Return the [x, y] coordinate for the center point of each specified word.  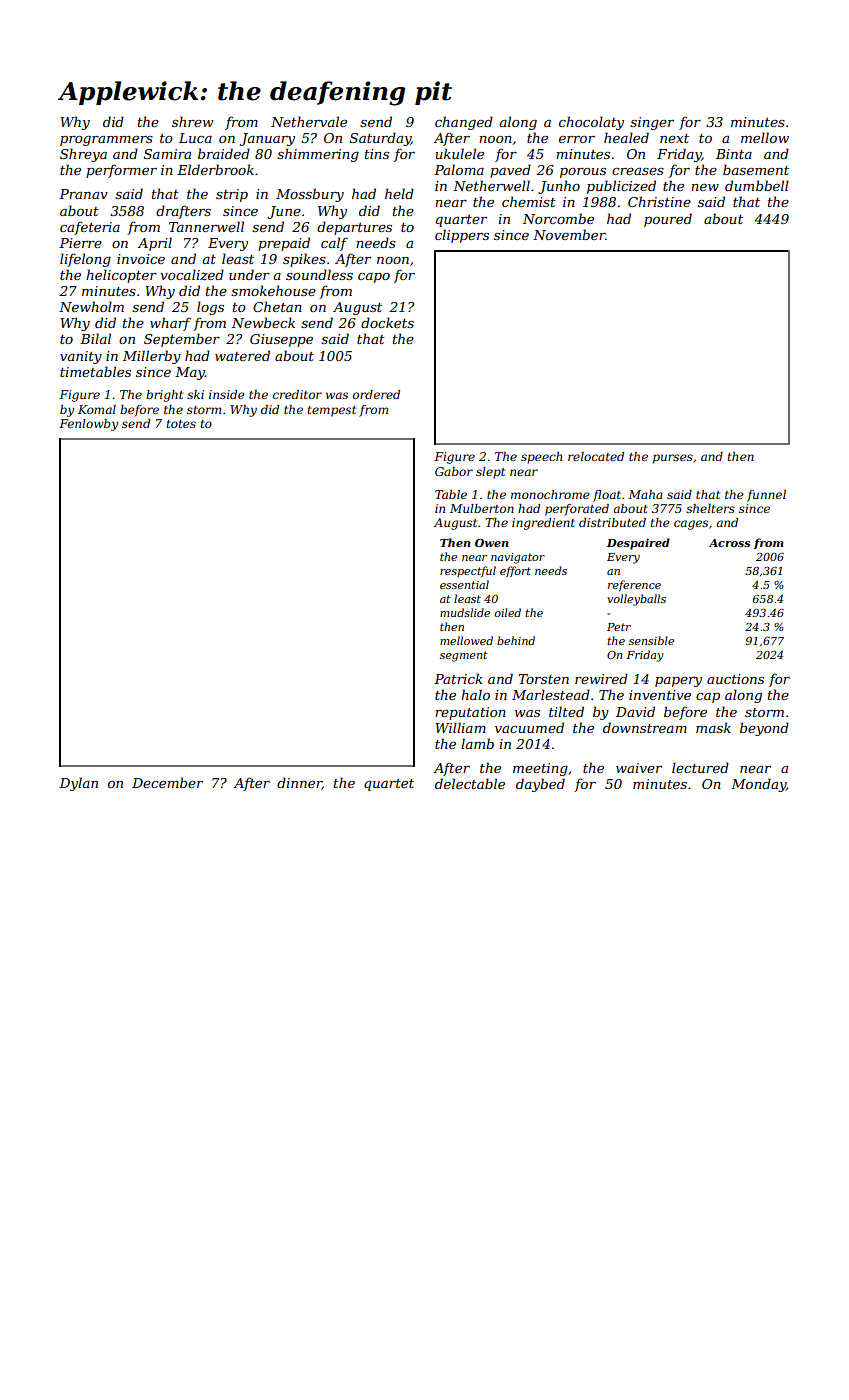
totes [181, 424]
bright [164, 396]
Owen [492, 543]
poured [668, 220]
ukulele [459, 153]
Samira [167, 154]
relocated [596, 456]
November [569, 234]
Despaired [638, 544]
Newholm [91, 306]
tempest [331, 411]
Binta [734, 154]
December [167, 782]
